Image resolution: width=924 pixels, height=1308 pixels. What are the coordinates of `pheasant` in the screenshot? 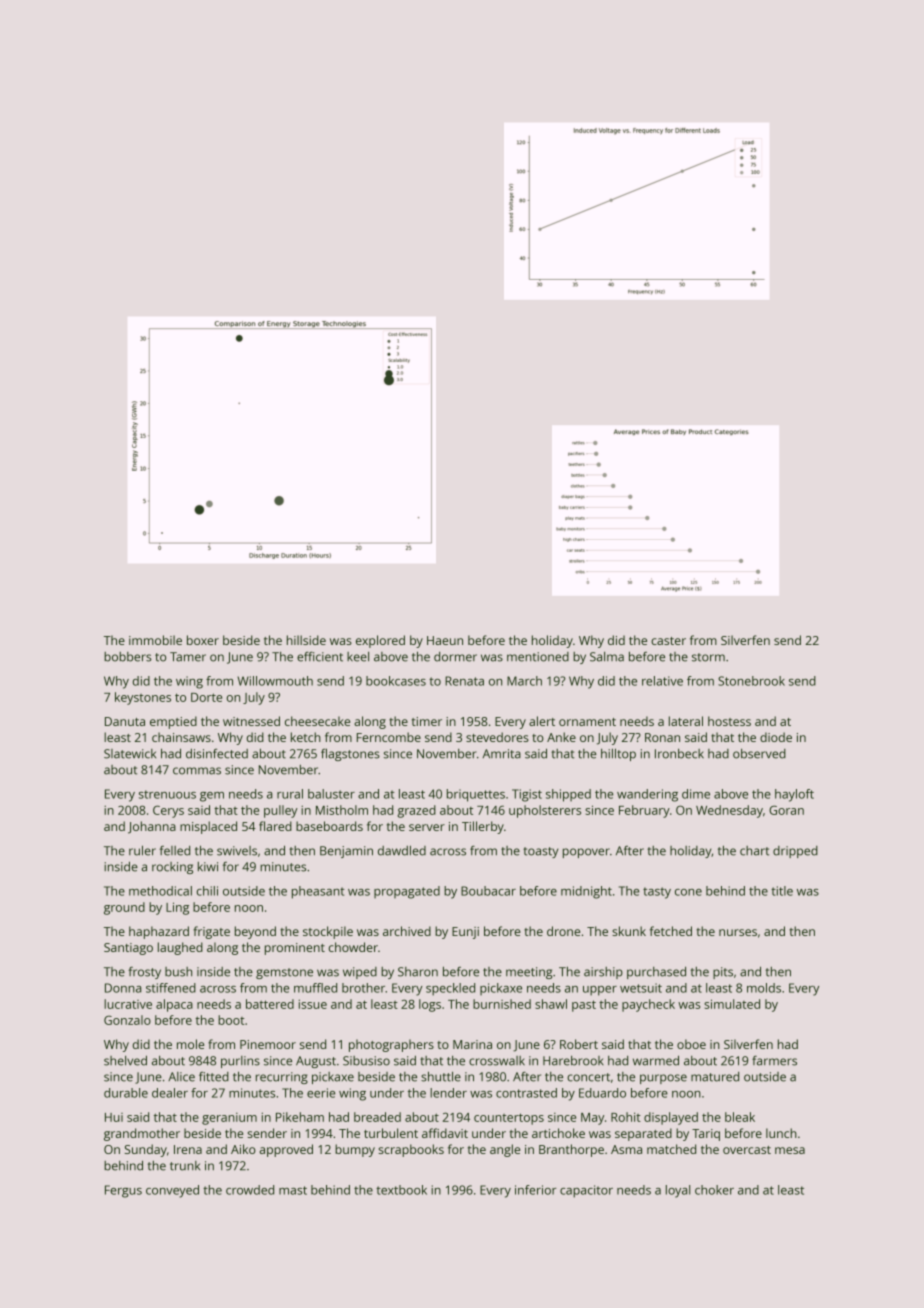 It's located at (318, 892).
